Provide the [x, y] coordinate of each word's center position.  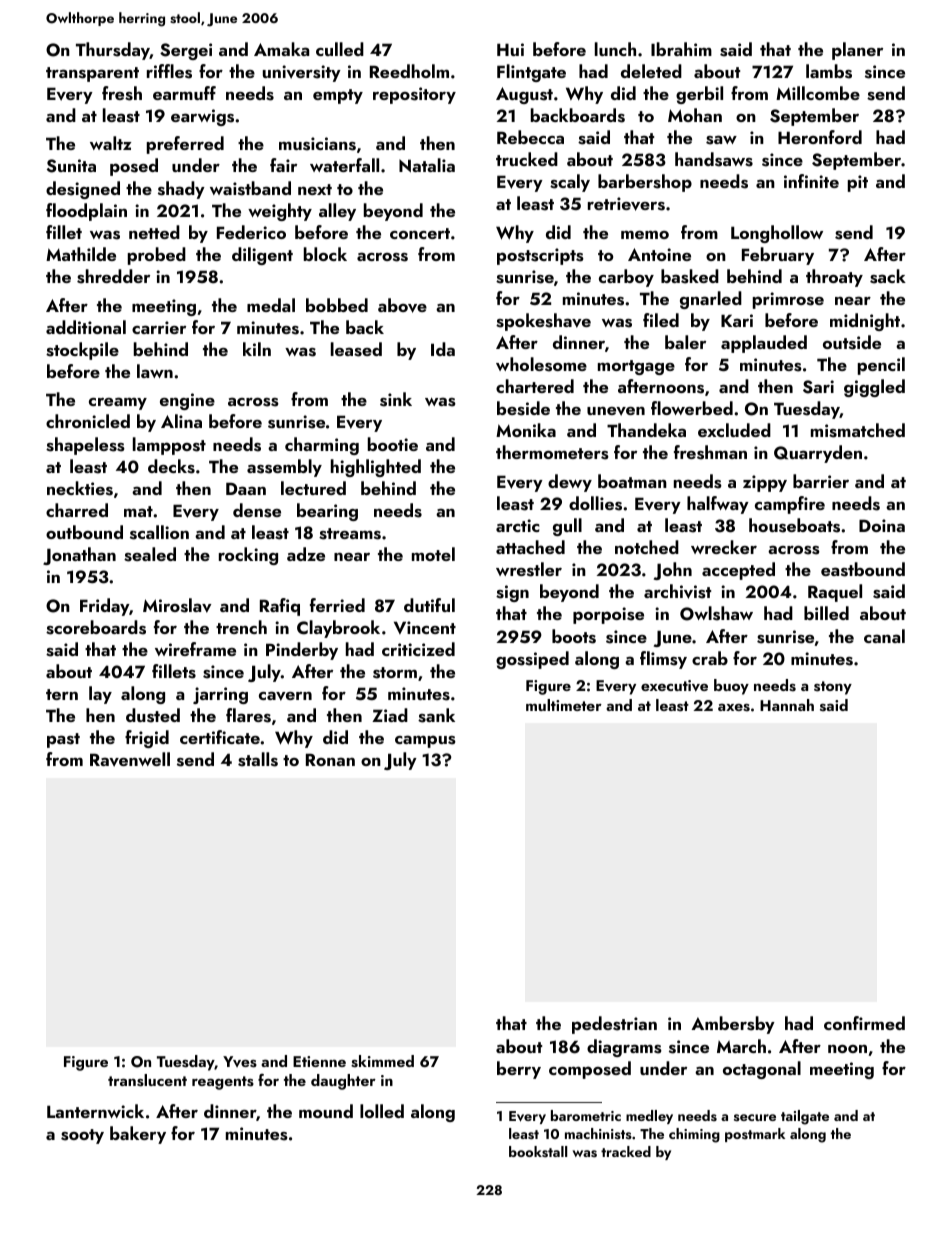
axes [734, 707]
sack [888, 276]
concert [420, 233]
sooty [82, 1136]
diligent [262, 256]
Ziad [390, 715]
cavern [285, 696]
